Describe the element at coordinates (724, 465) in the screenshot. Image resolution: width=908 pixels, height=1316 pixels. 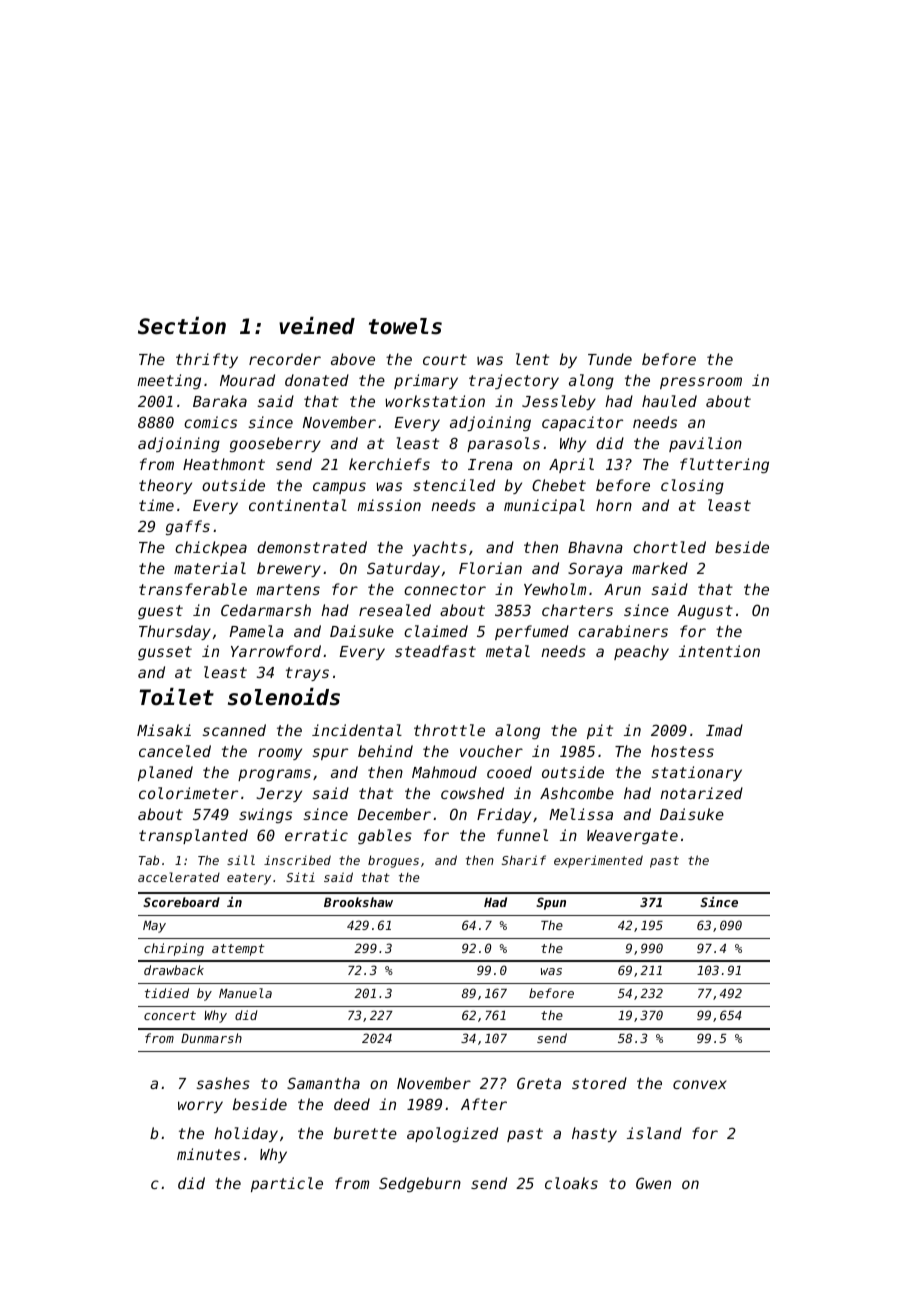
I see `fluttering` at that location.
